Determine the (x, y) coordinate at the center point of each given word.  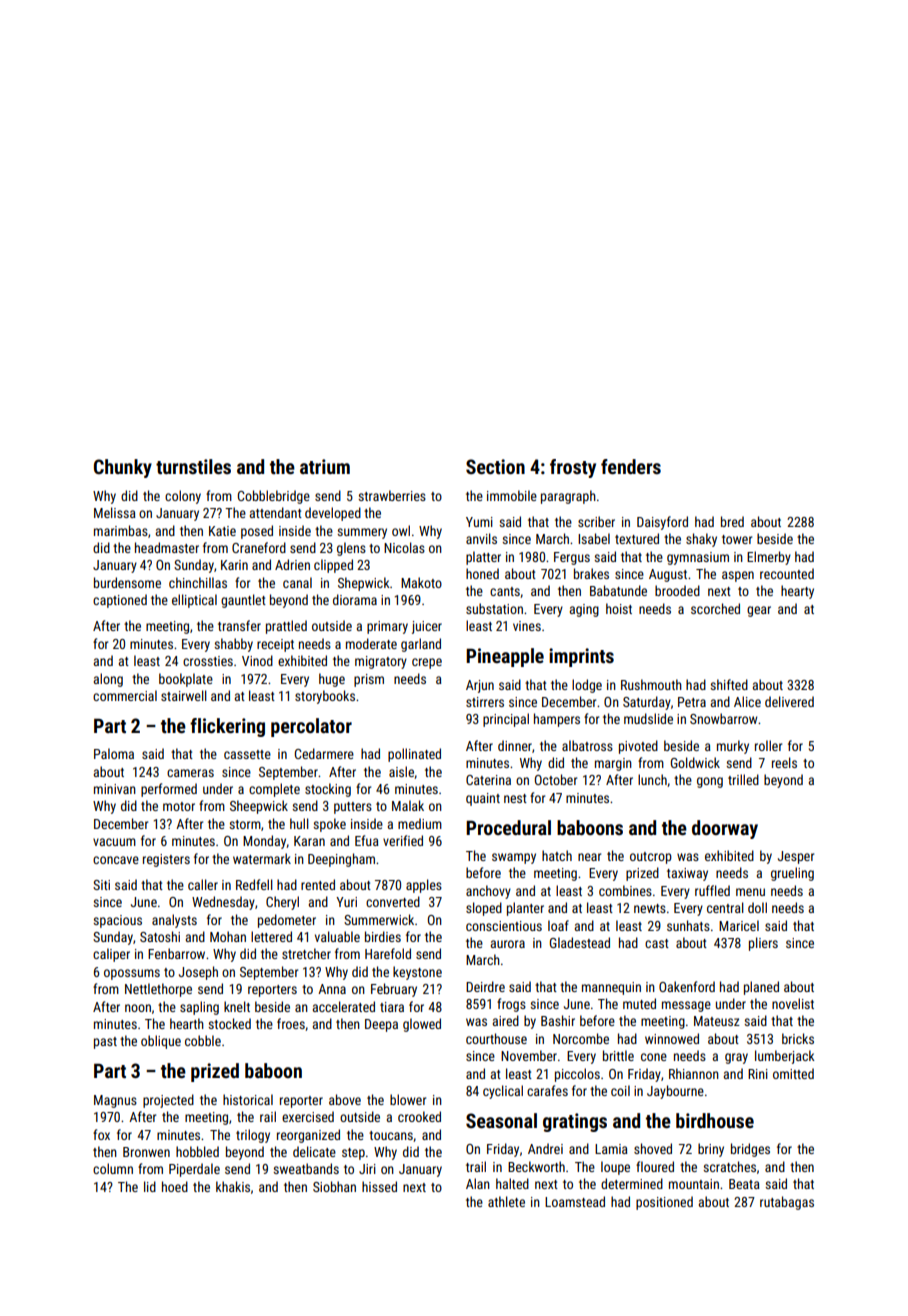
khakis (233, 1186)
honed (482, 573)
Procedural (508, 827)
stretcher (306, 953)
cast (657, 943)
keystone (417, 973)
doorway (725, 829)
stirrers (485, 702)
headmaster (167, 547)
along (108, 680)
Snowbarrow (723, 718)
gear (759, 611)
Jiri (367, 1169)
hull (299, 823)
